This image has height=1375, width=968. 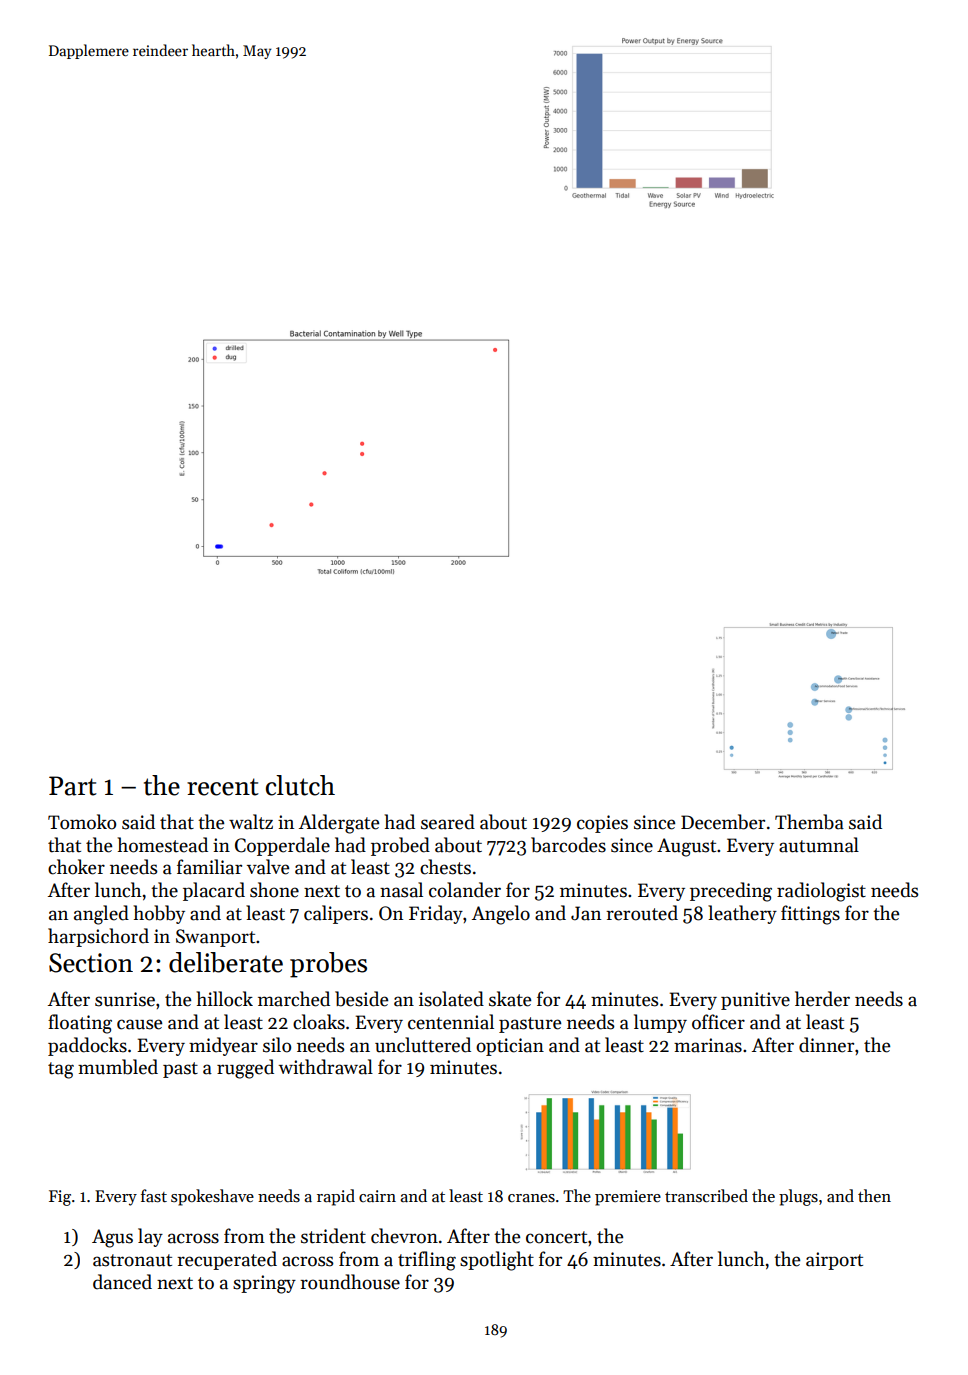 What do you see at coordinates (510, 999) in the image?
I see `skate` at bounding box center [510, 999].
